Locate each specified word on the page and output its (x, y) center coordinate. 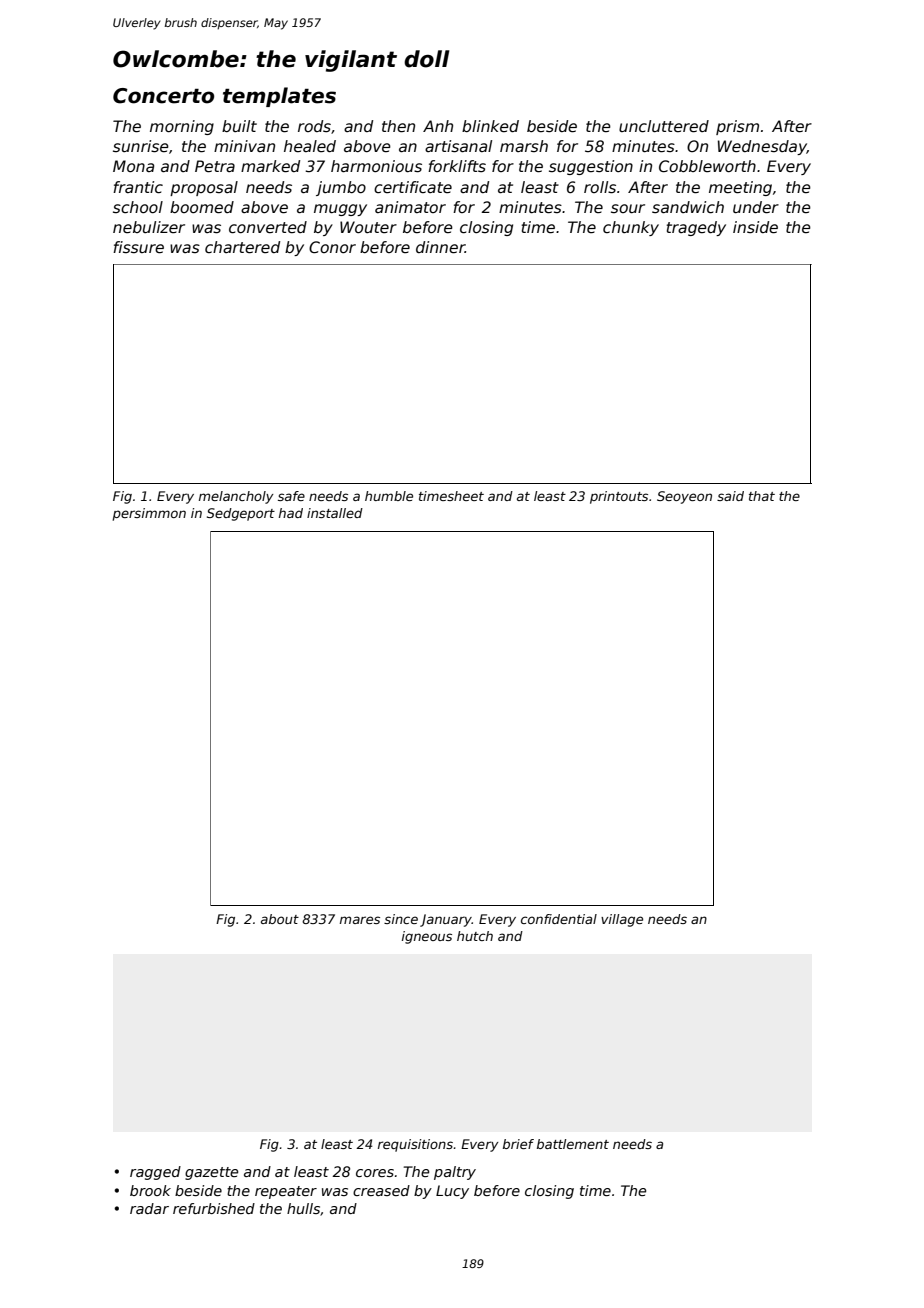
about (280, 919)
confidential (559, 919)
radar (149, 1208)
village (622, 920)
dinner (440, 247)
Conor (332, 247)
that (762, 496)
